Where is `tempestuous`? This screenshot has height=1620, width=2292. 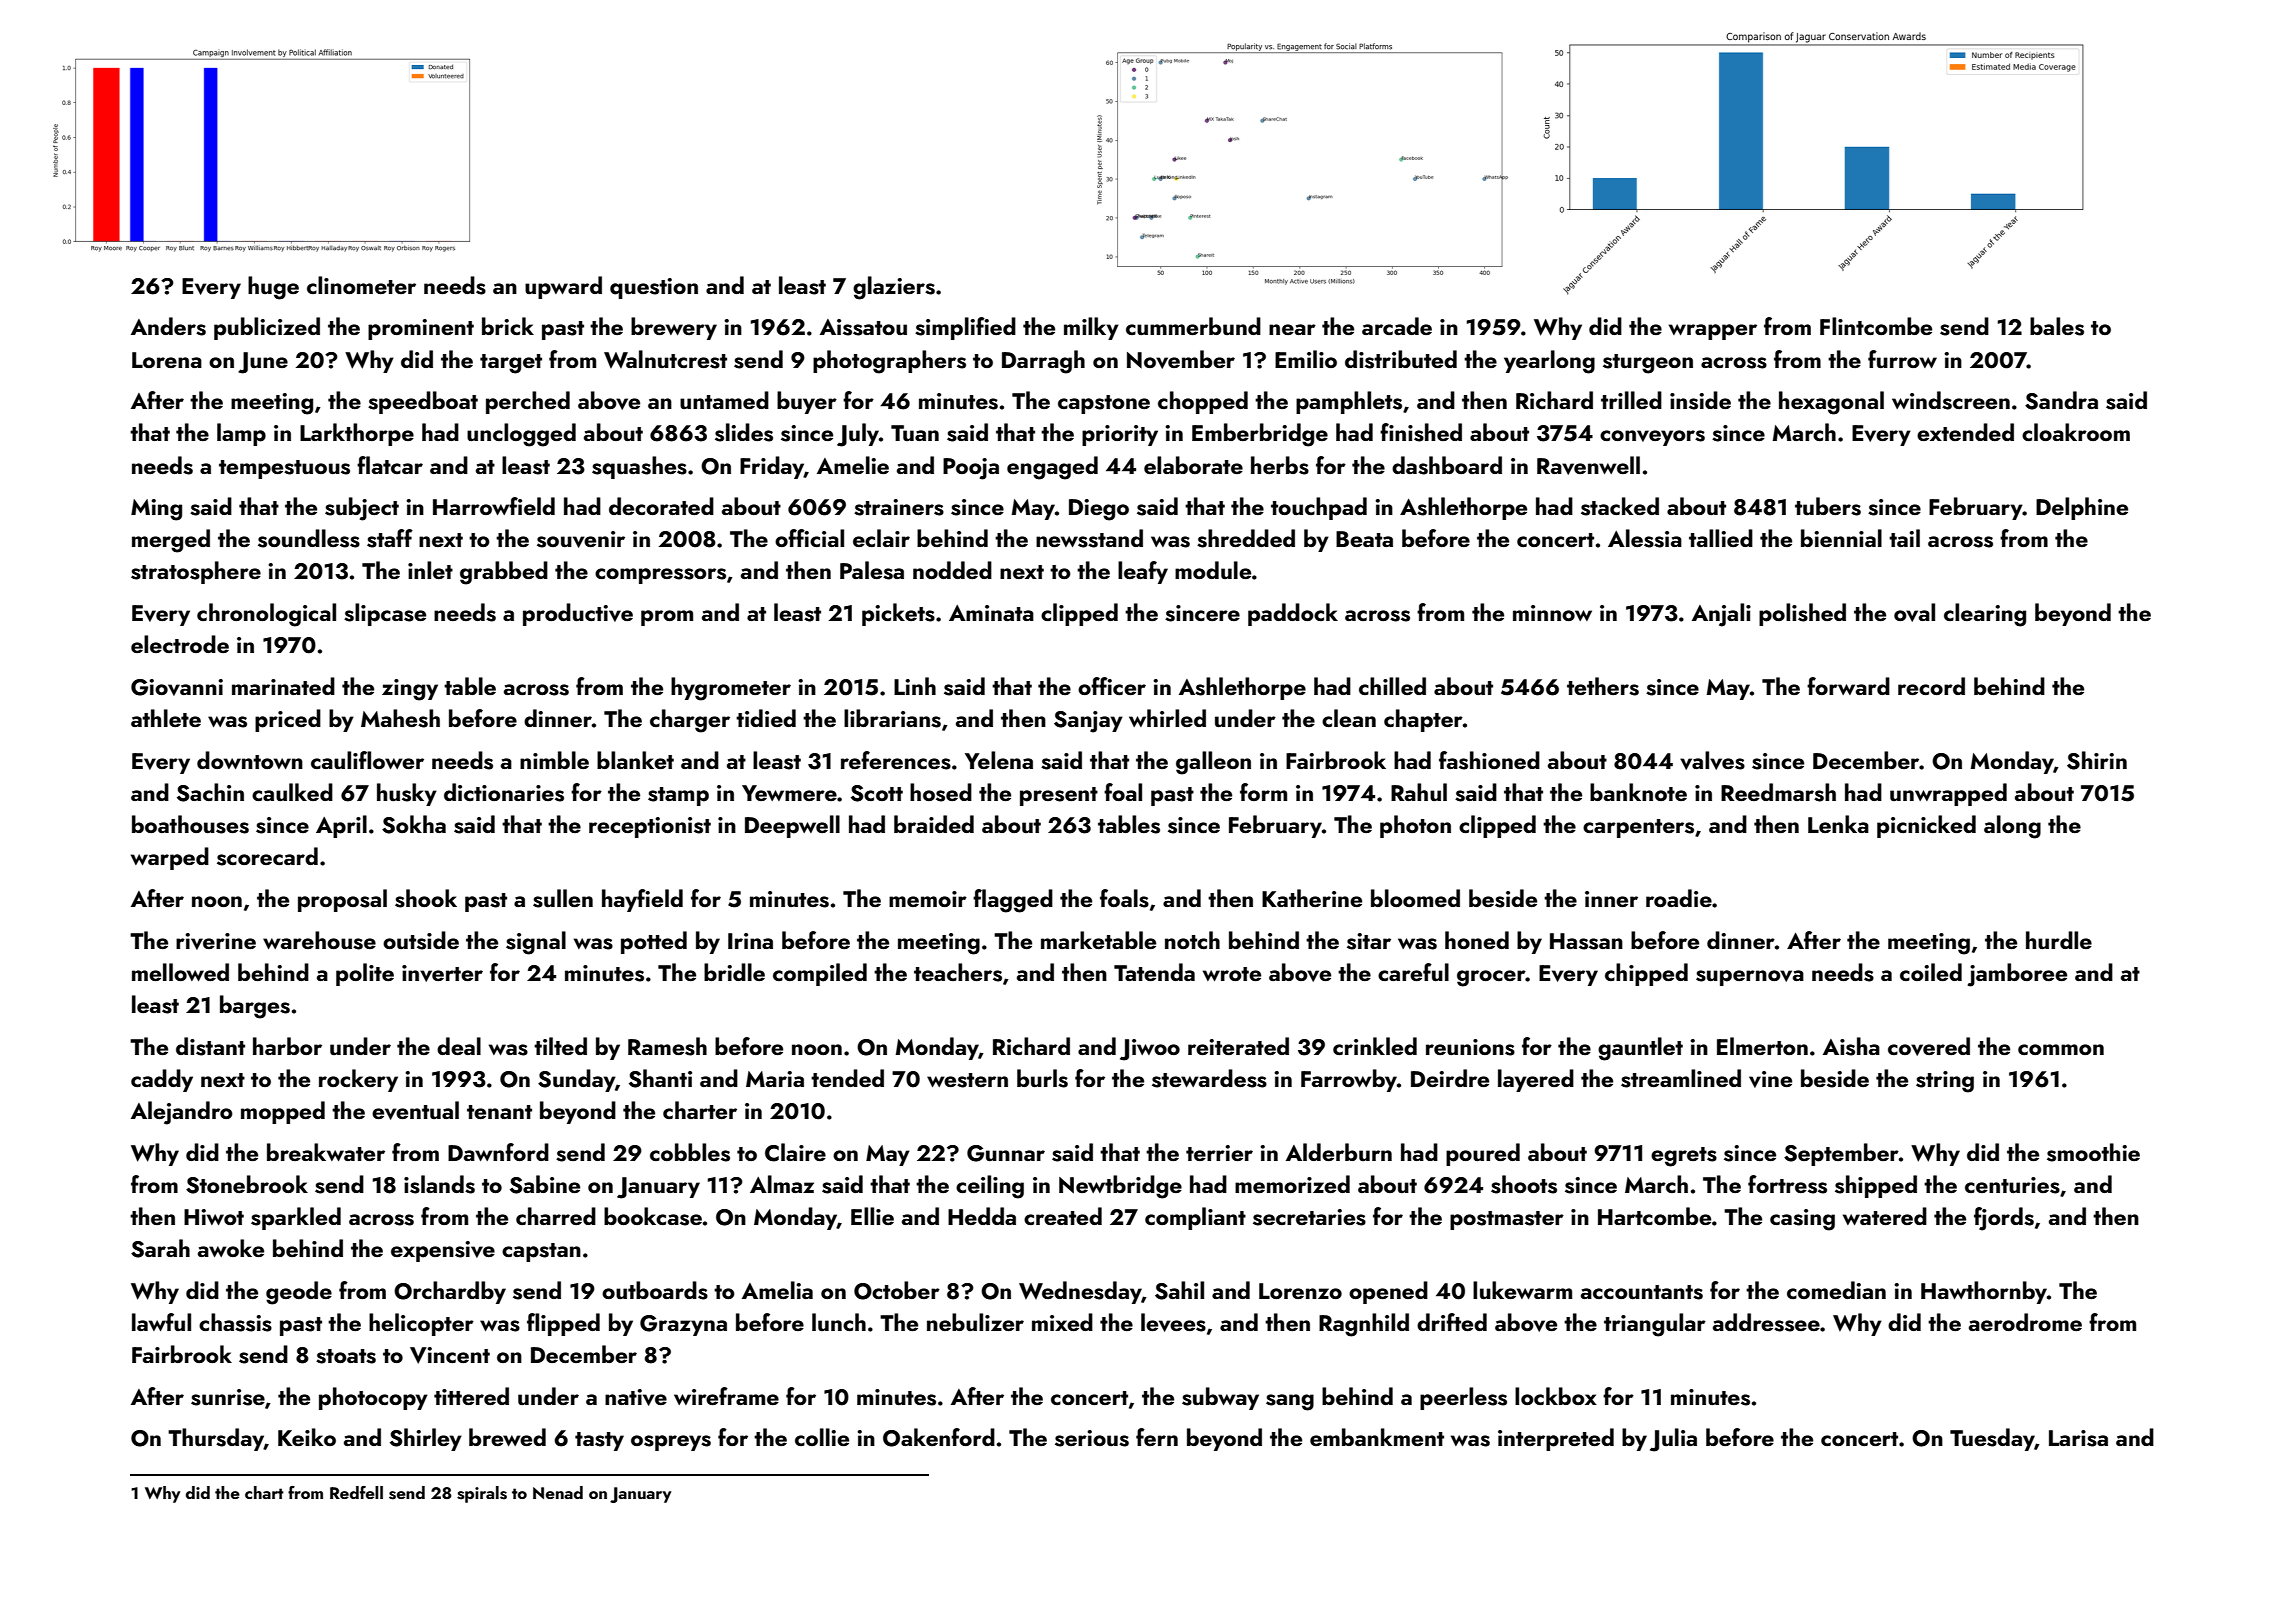 tempestuous is located at coordinates (284, 469).
